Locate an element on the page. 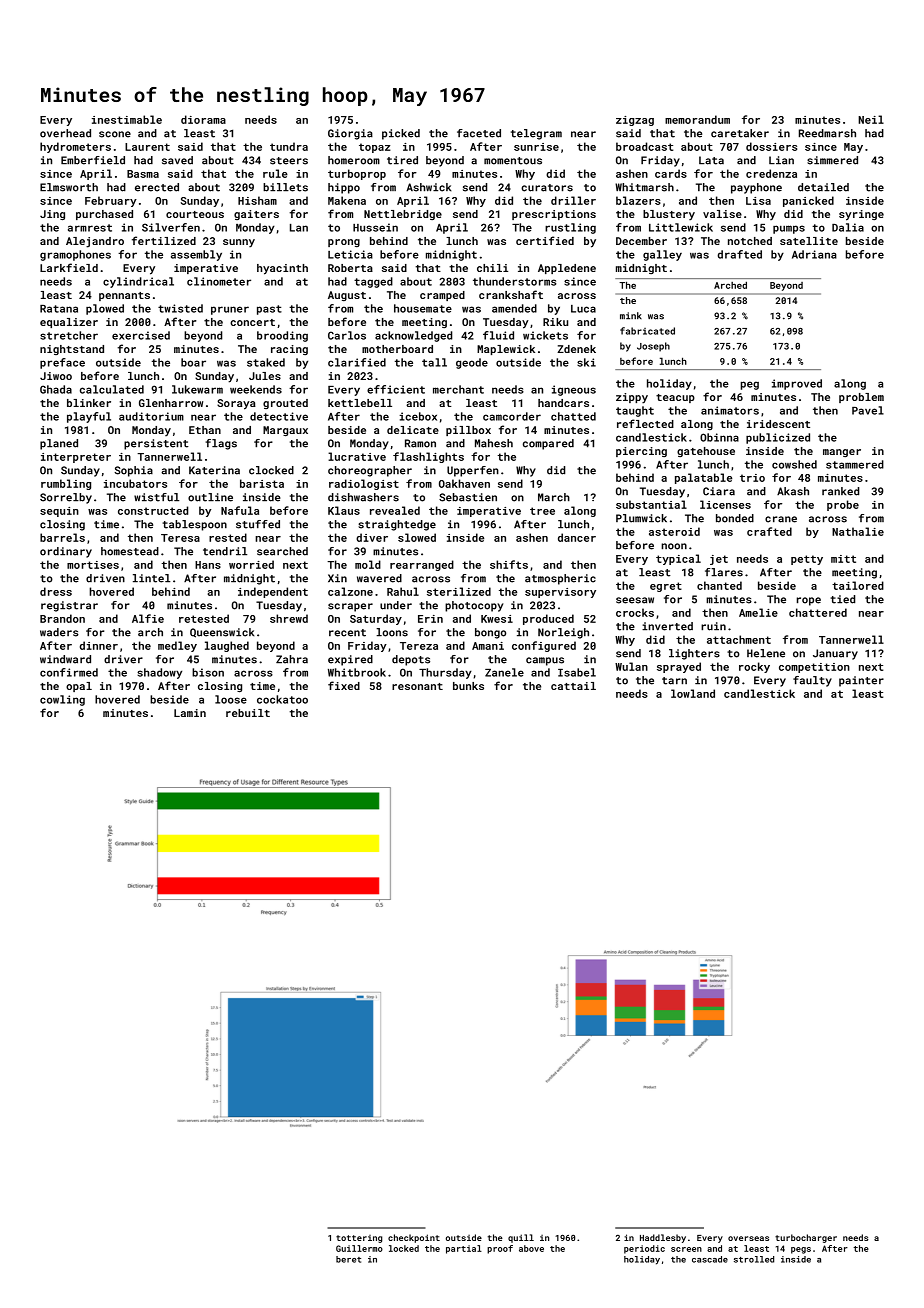 The width and height of the image is (924, 1308). beret is located at coordinates (348, 1259).
